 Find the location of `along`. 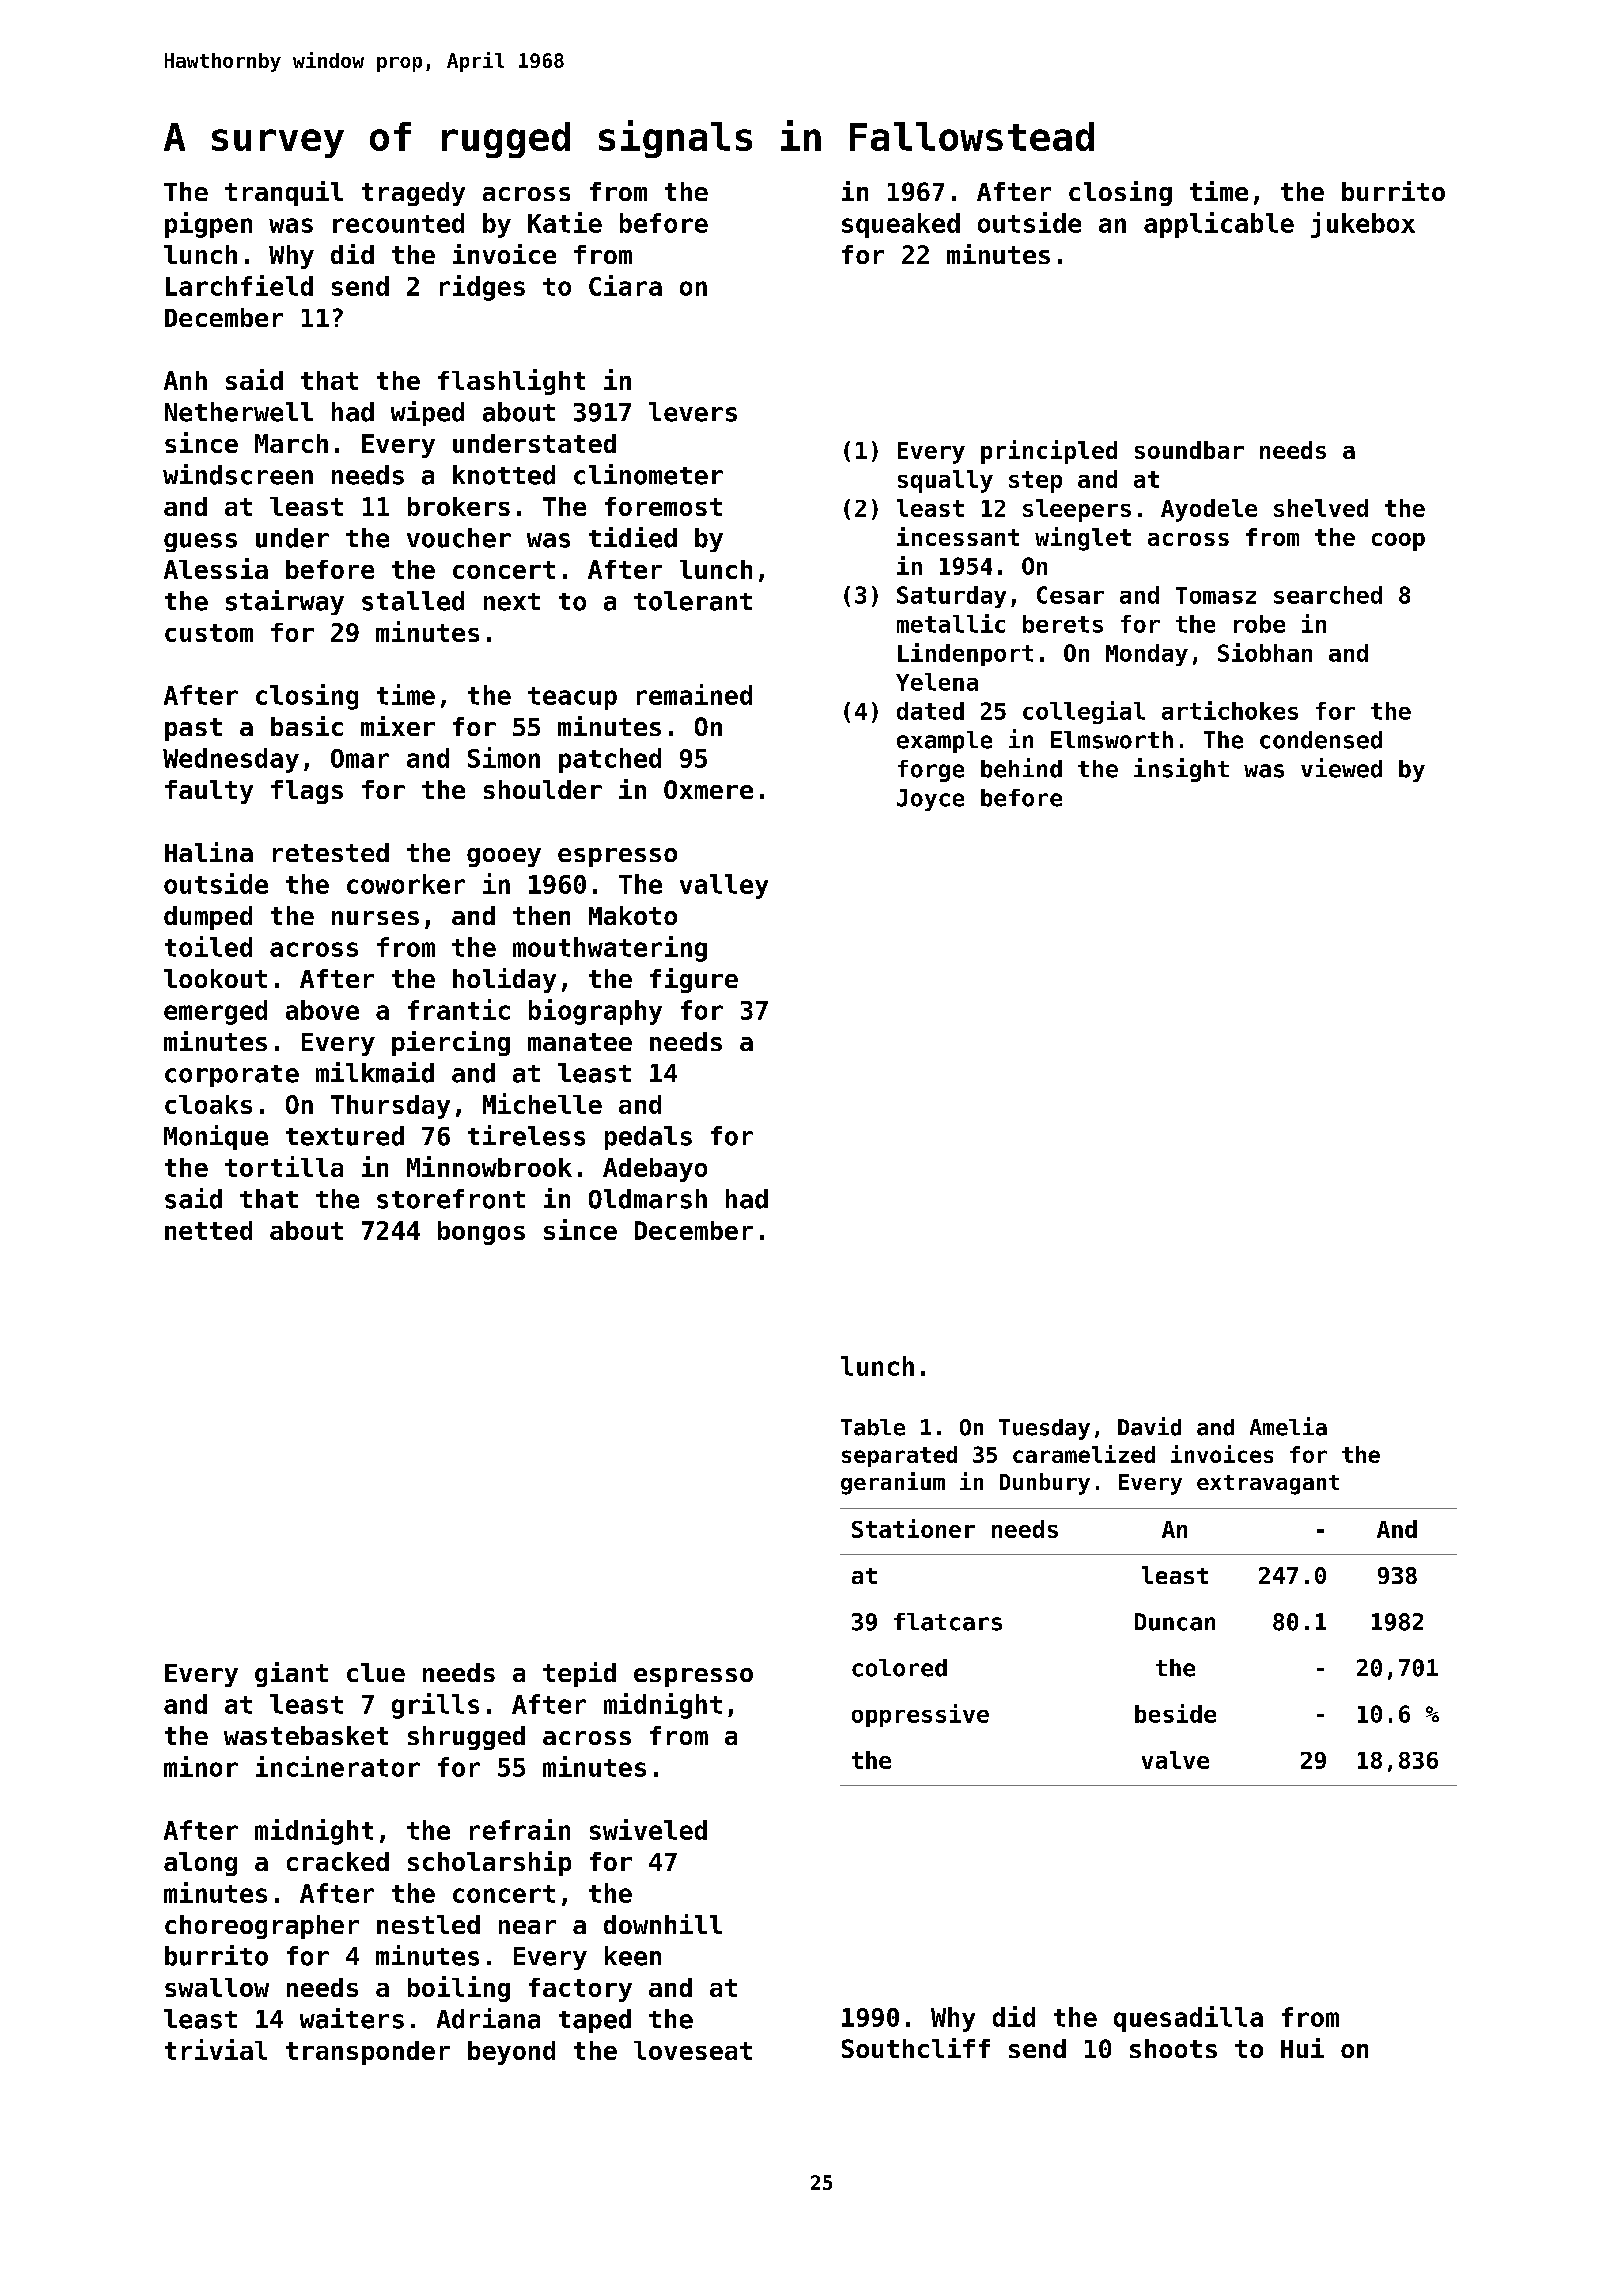

along is located at coordinates (200, 1864).
